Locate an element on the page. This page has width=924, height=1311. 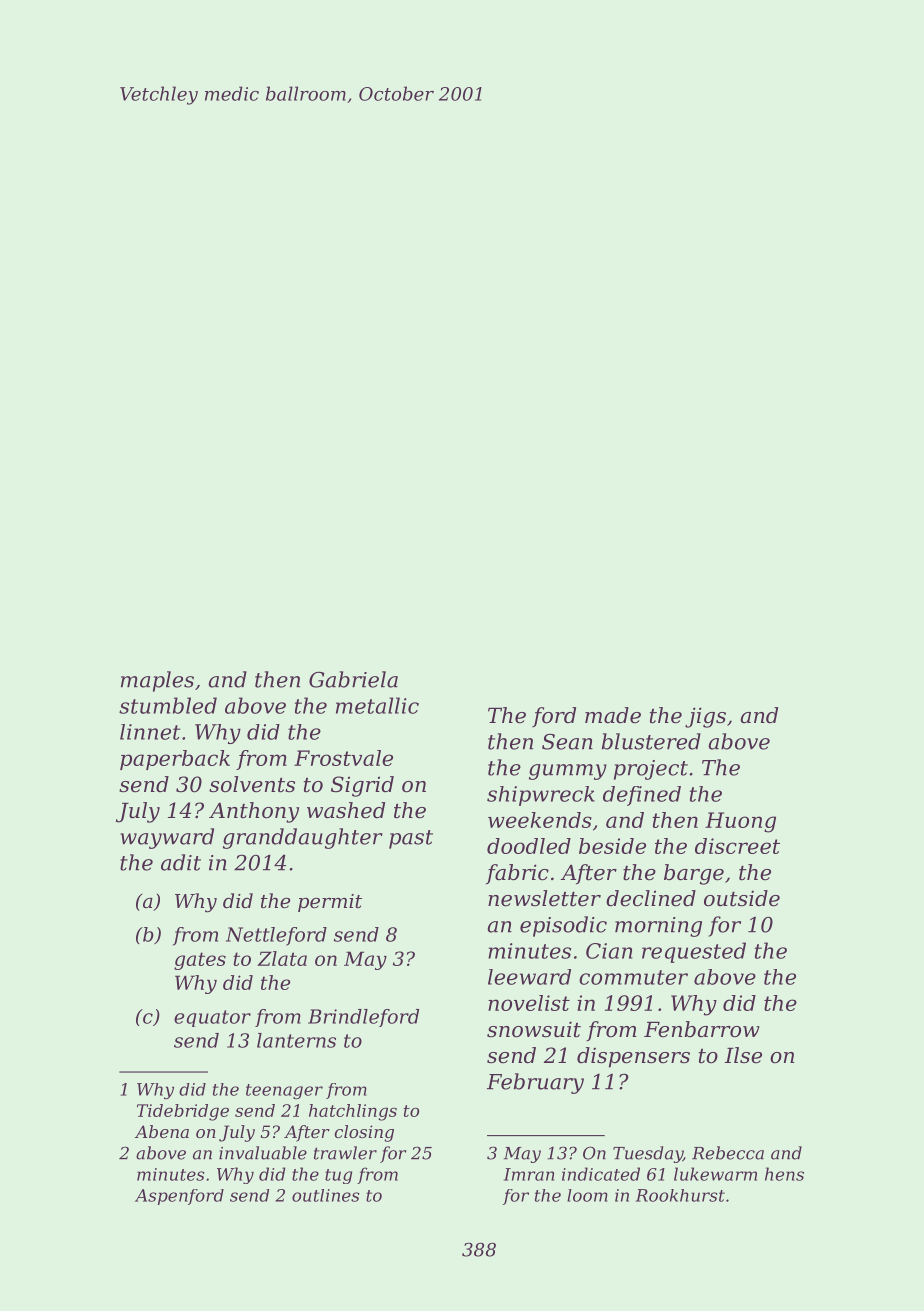
Rebecca is located at coordinates (728, 1153).
